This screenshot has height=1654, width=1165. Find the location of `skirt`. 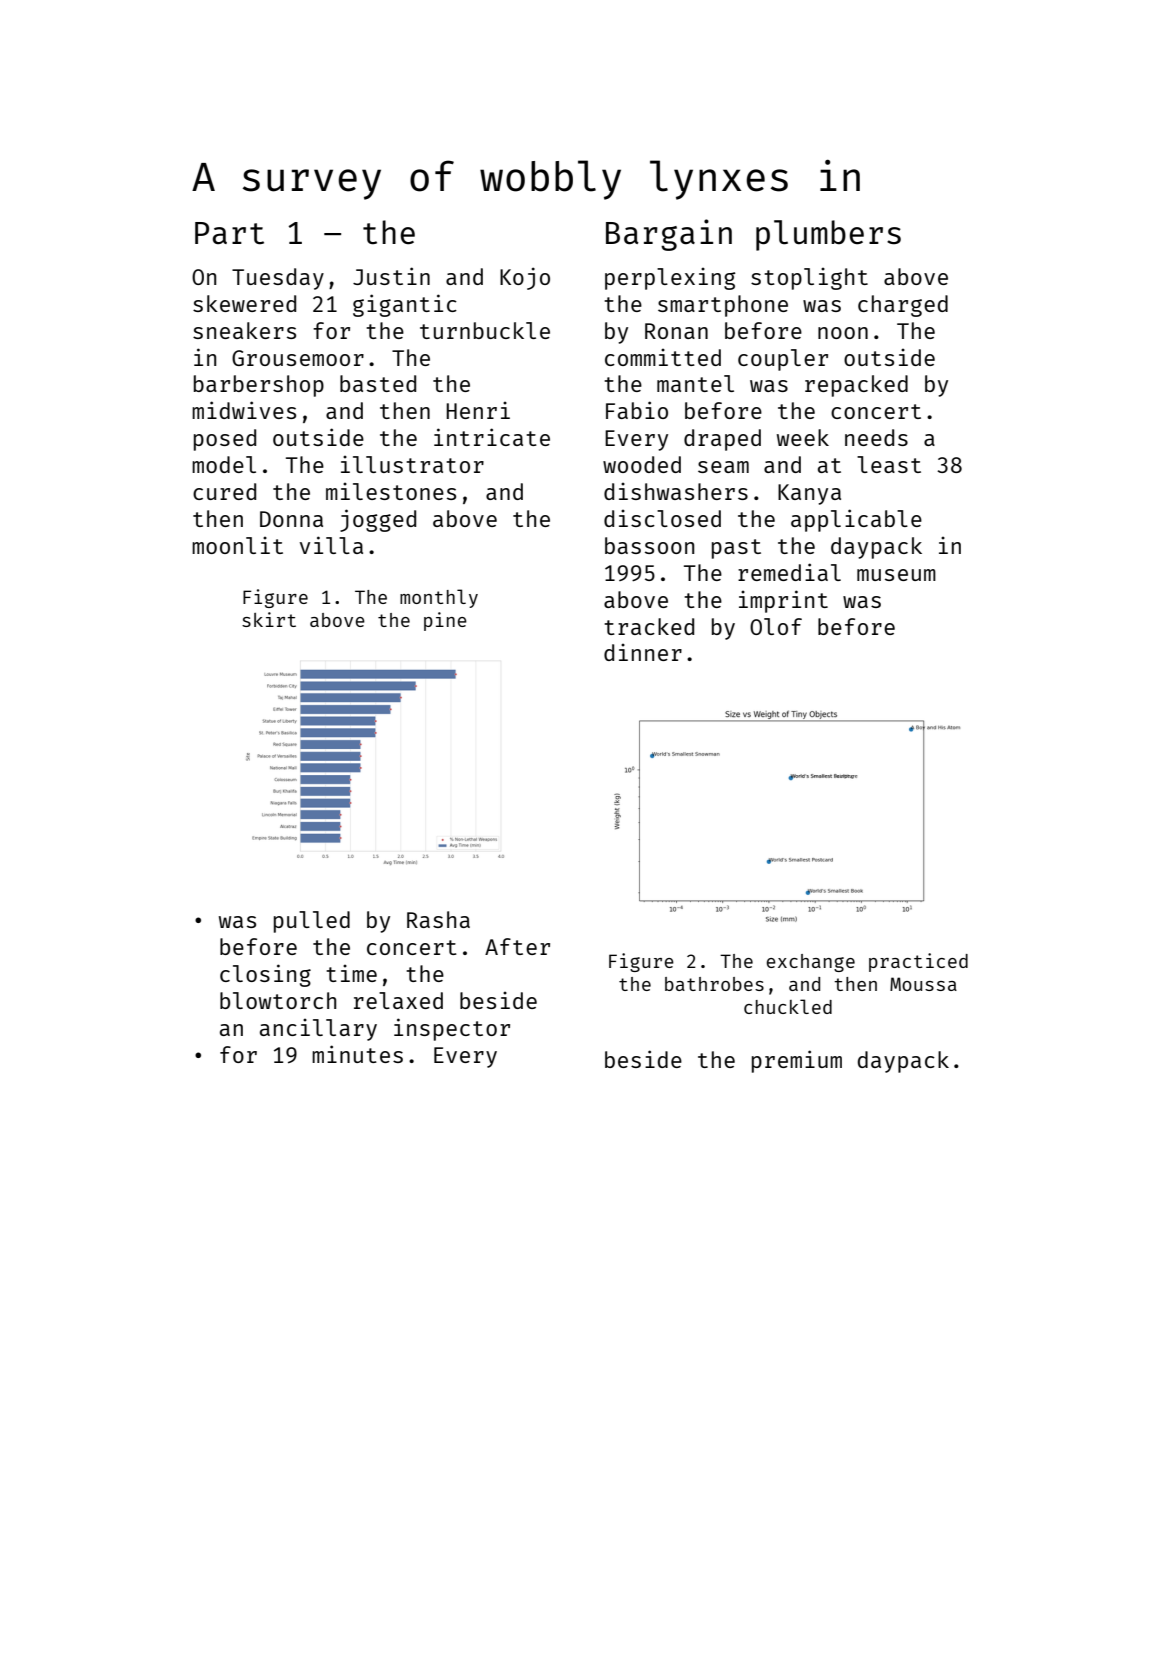

skirt is located at coordinates (269, 619).
